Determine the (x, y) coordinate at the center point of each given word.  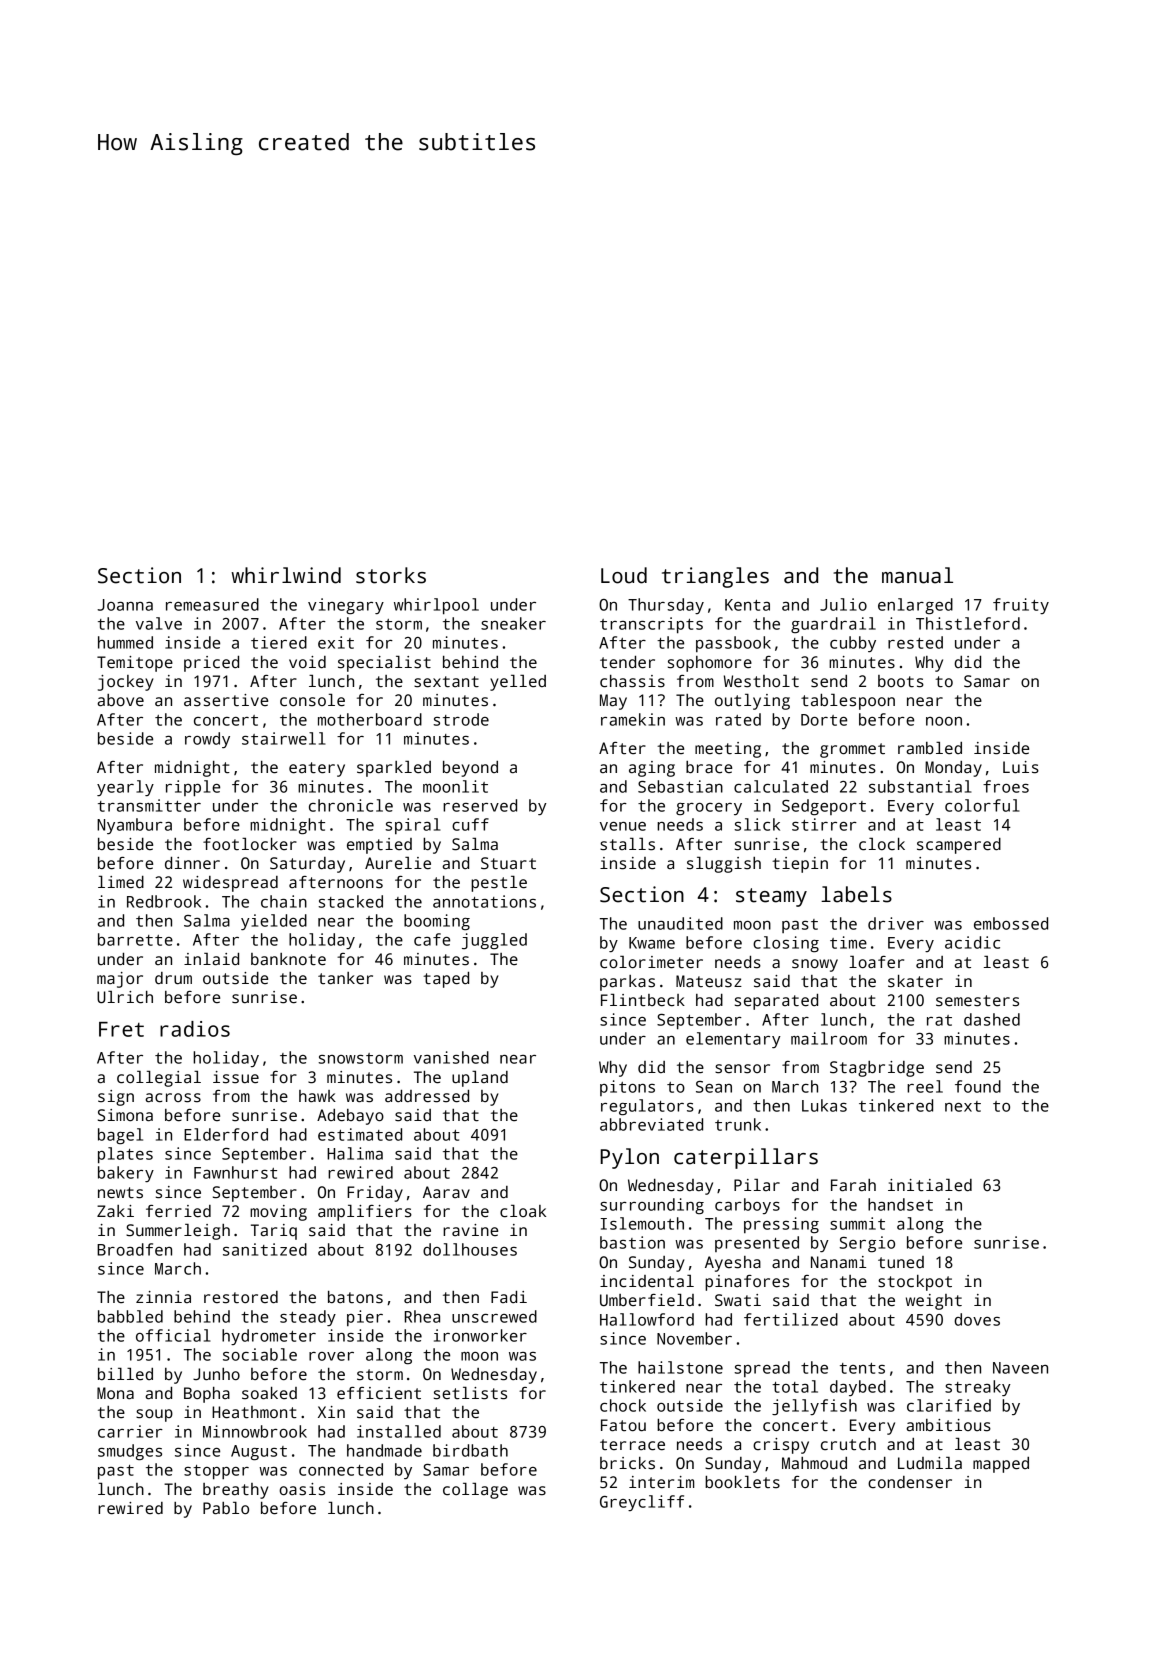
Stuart (508, 863)
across (173, 1098)
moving (278, 1213)
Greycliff (642, 1503)
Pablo (226, 1508)
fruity (1021, 606)
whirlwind (286, 575)
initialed (930, 1185)
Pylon (629, 1158)
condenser (910, 1482)
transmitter (149, 805)
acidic (972, 942)
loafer (876, 962)
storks (391, 575)
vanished (451, 1057)
